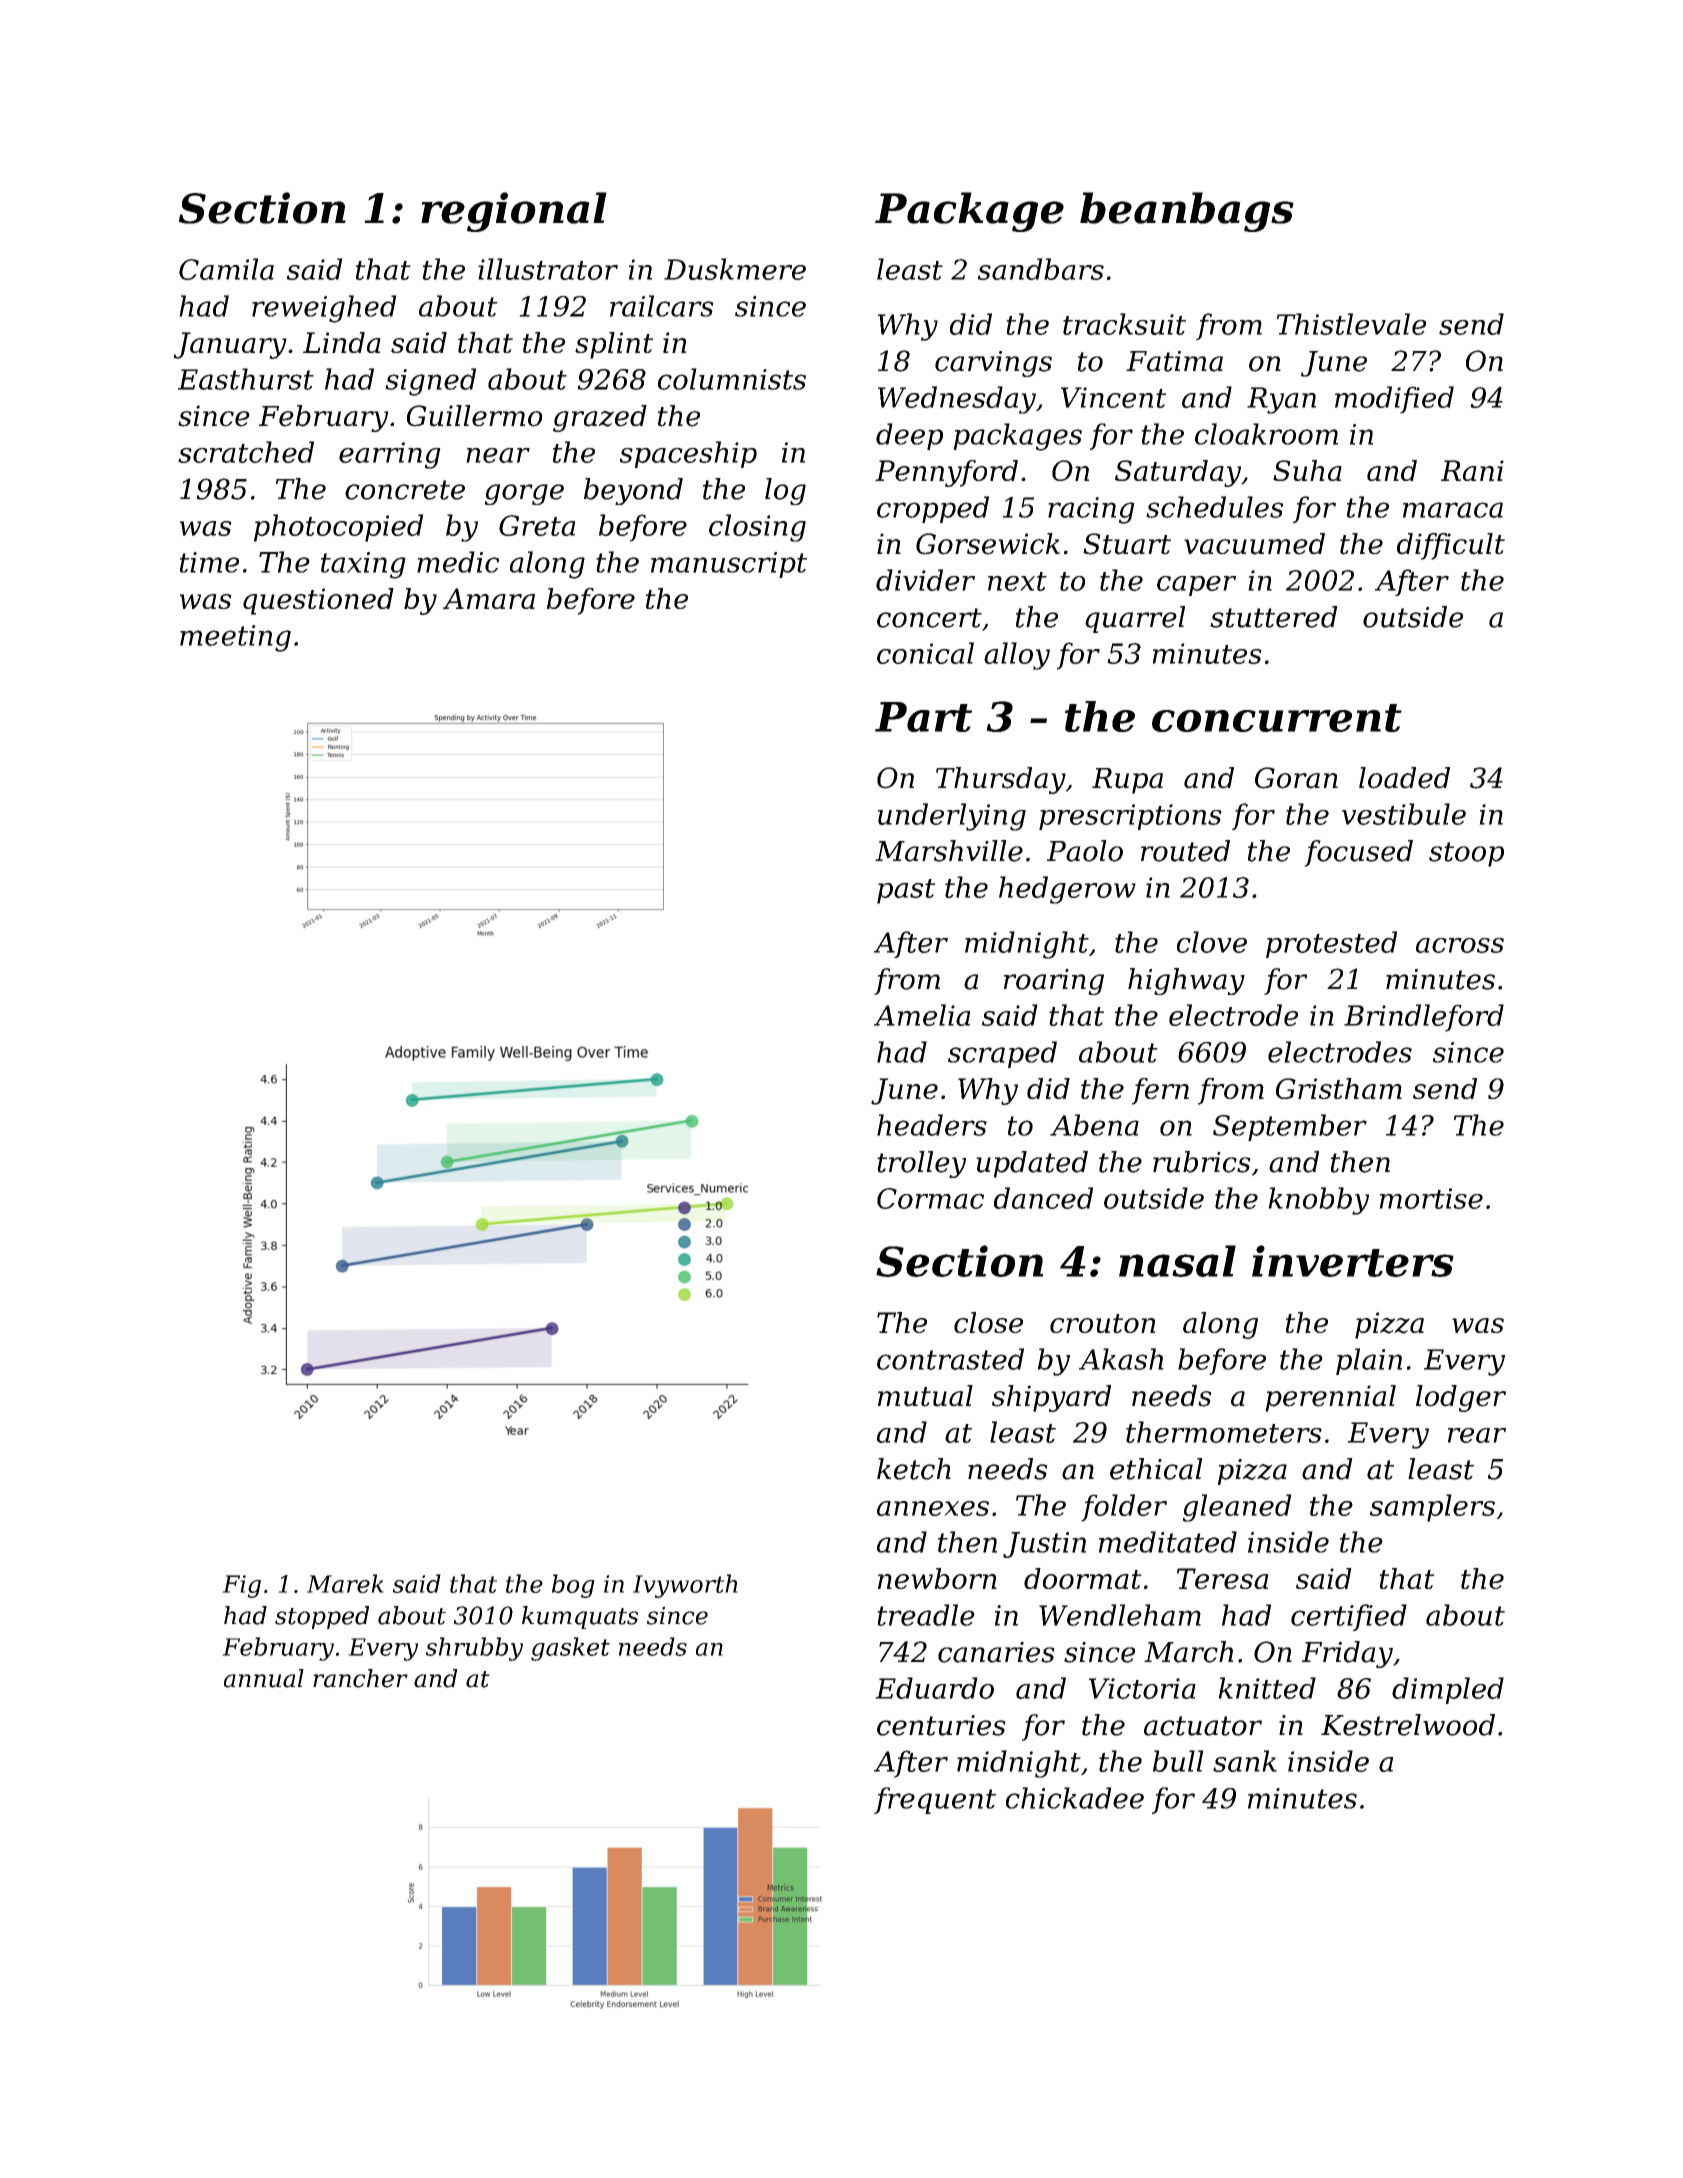  What do you see at coordinates (1083, 1578) in the screenshot?
I see `doormat` at bounding box center [1083, 1578].
